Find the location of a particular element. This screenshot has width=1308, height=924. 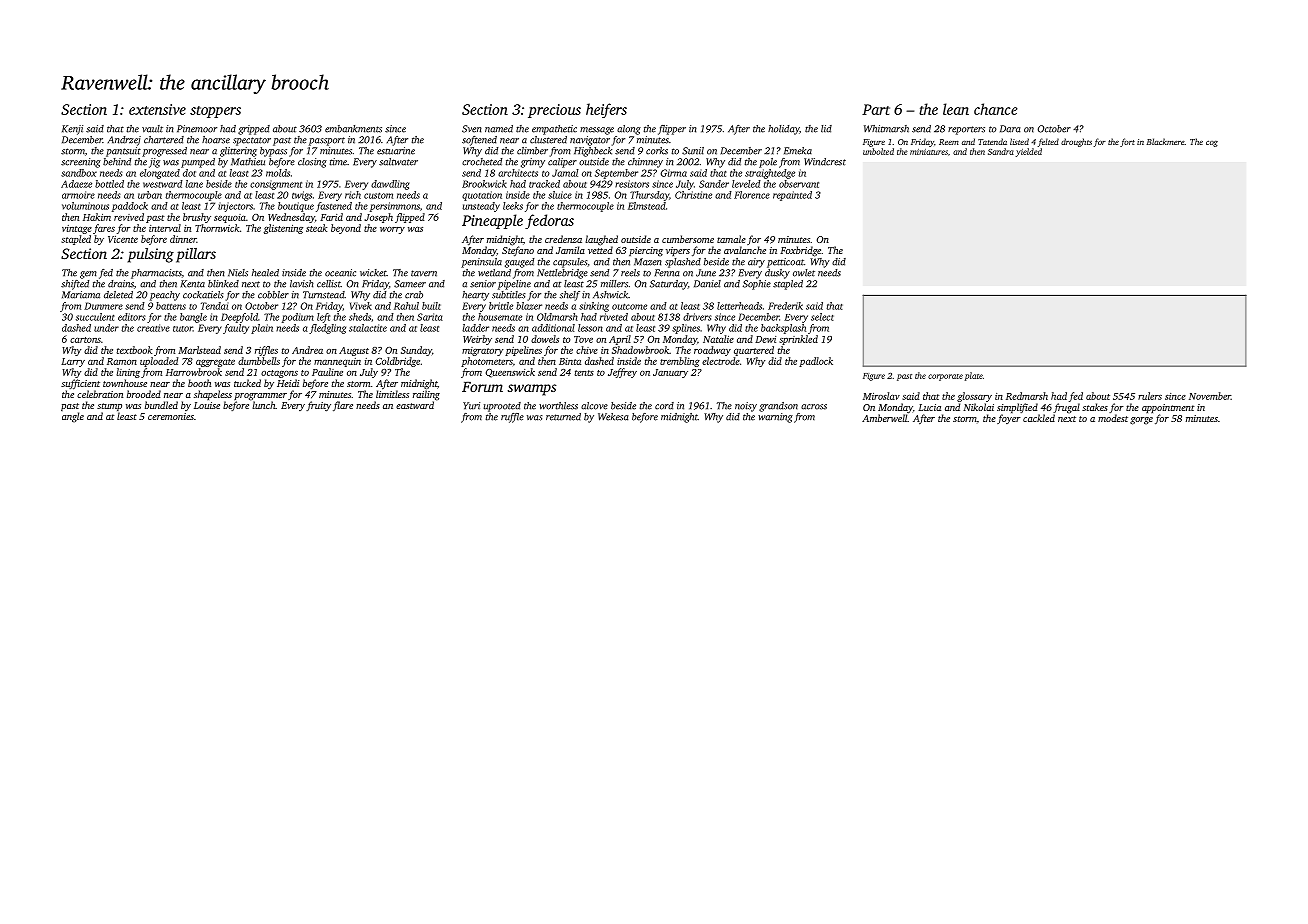

appointment is located at coordinates (1168, 408).
